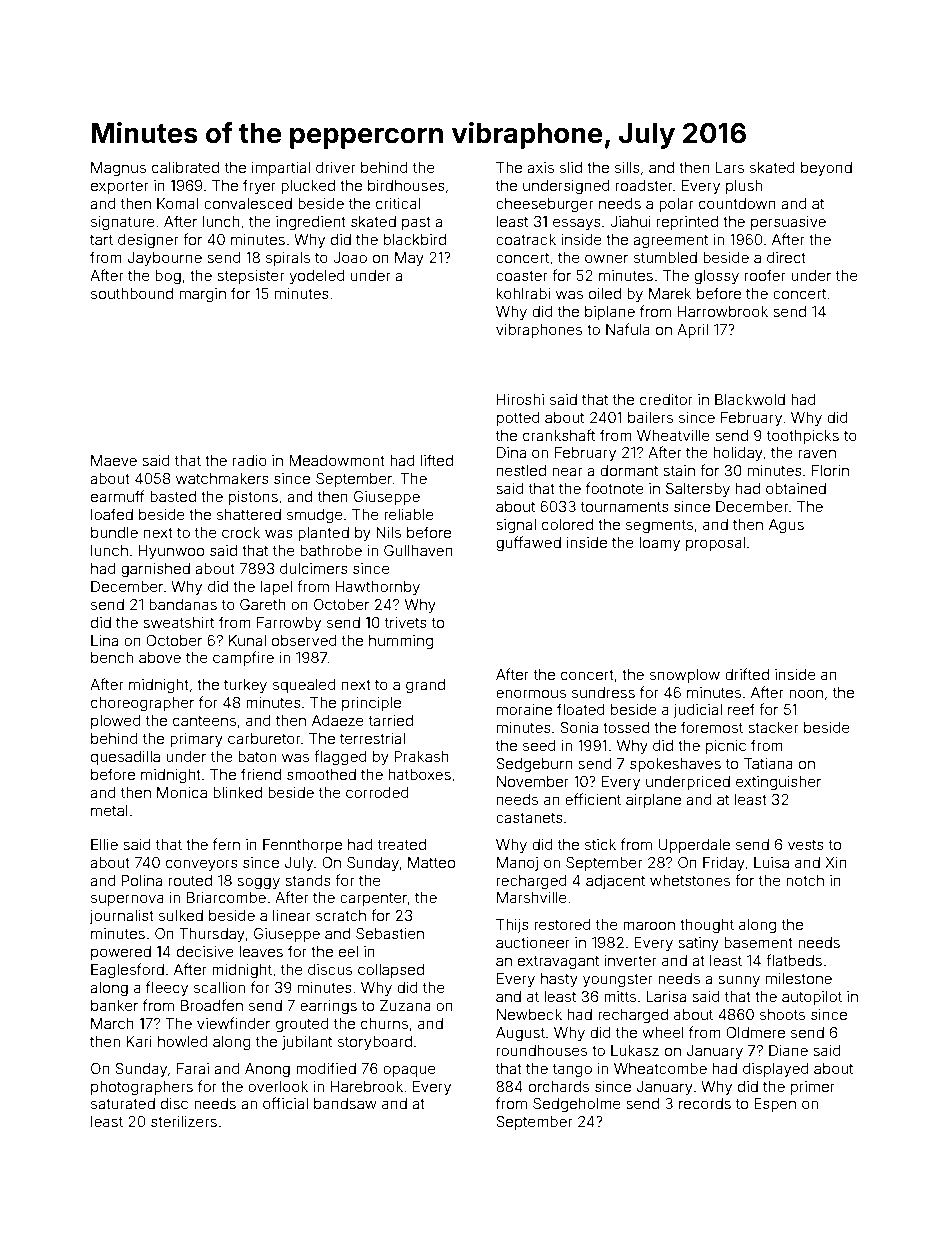  I want to click on snowplow, so click(685, 676).
